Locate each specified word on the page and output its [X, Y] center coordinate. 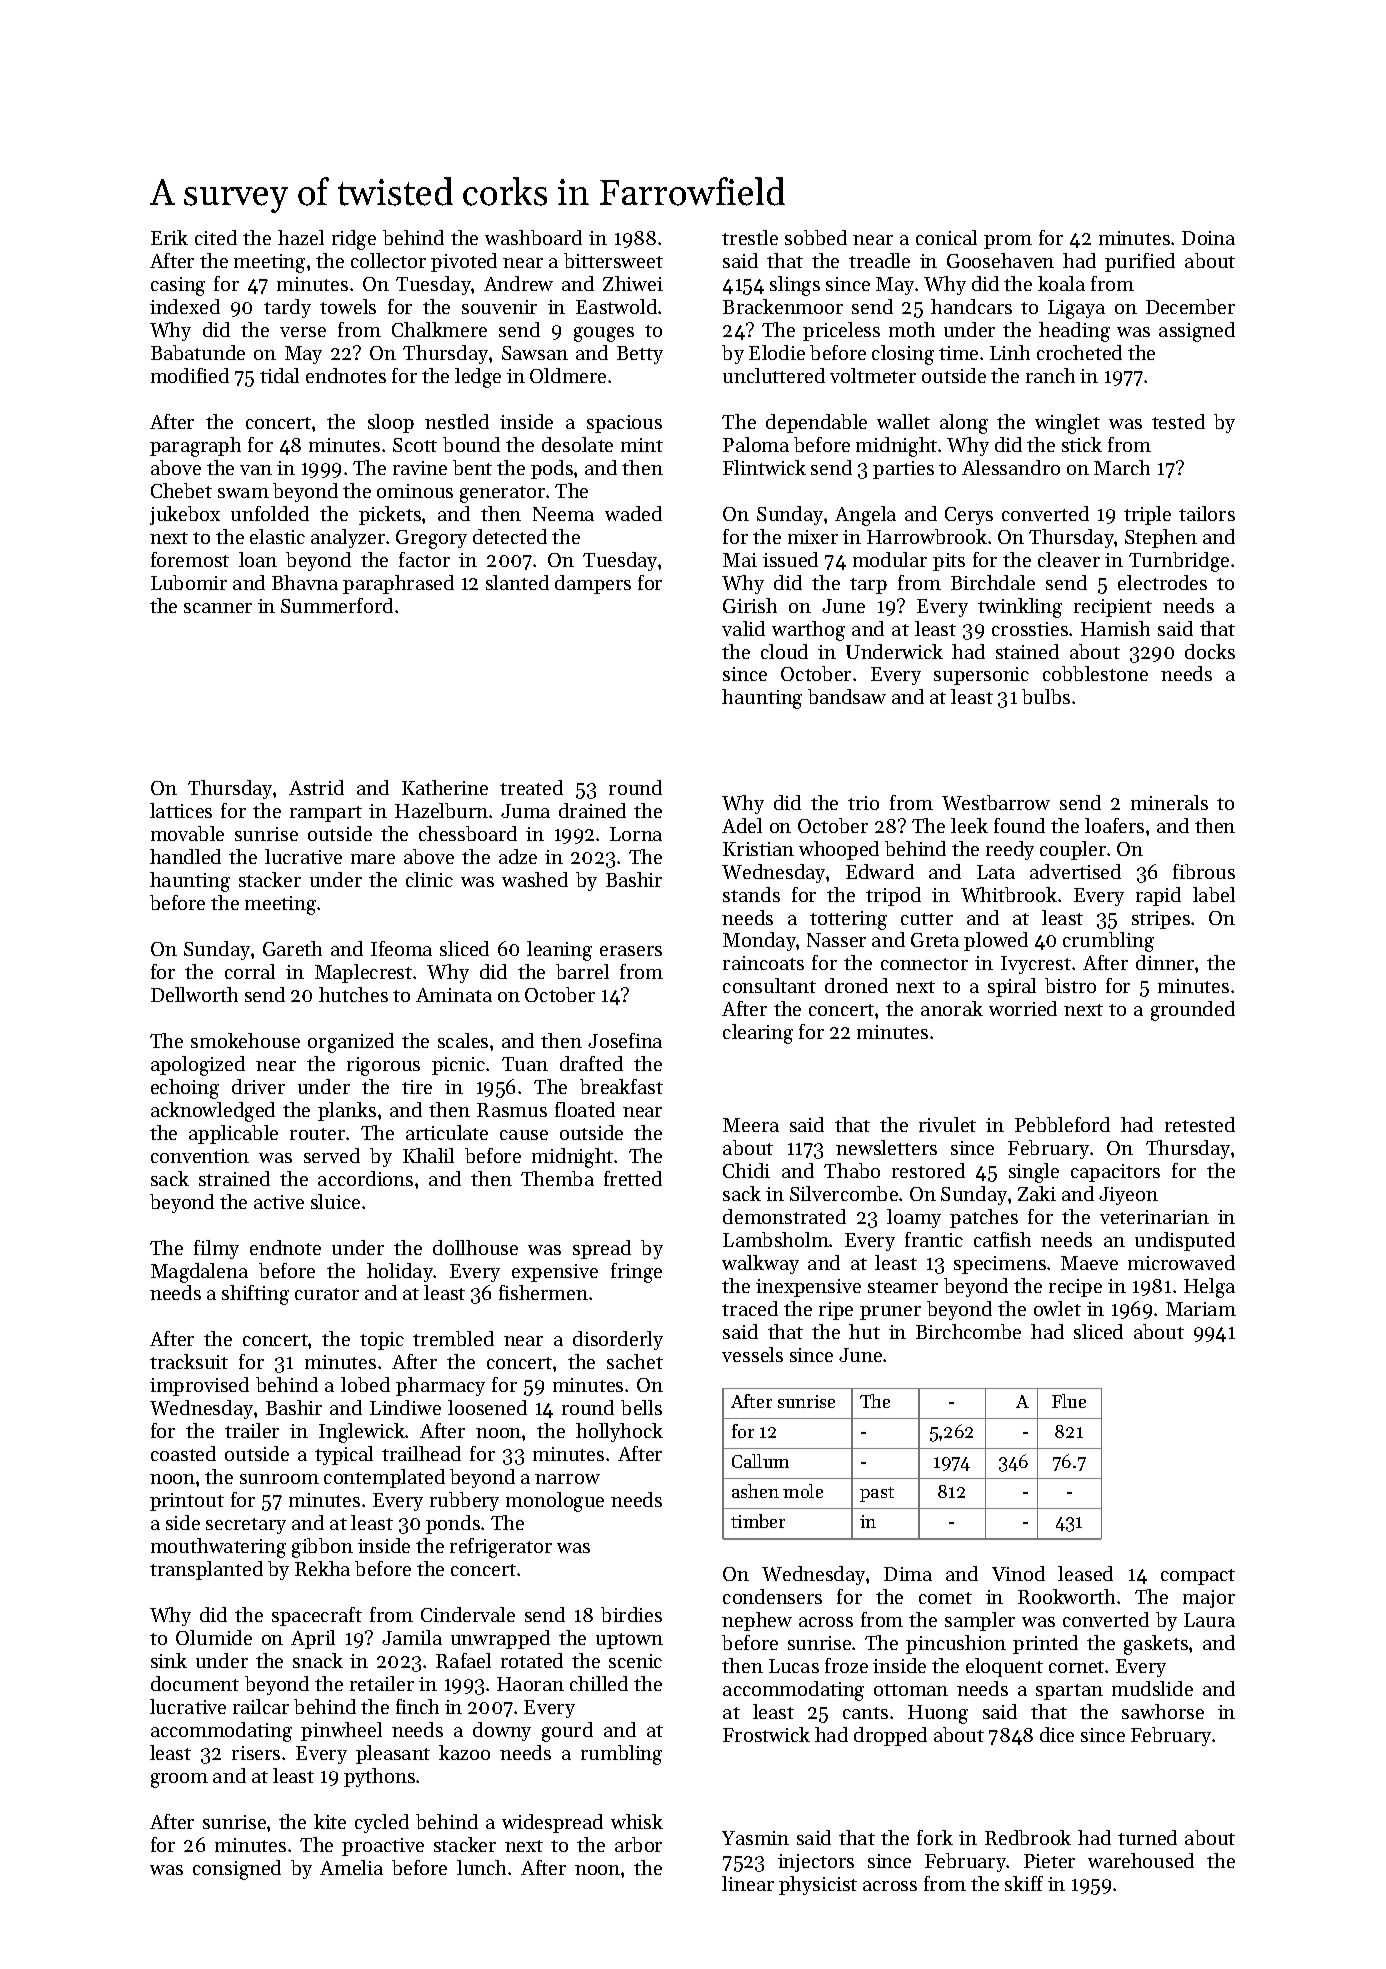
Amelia [351, 1867]
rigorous [383, 1066]
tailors [1207, 513]
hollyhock [619, 1432]
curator [327, 1294]
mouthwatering [218, 1548]
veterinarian [1154, 1217]
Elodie [777, 352]
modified [190, 375]
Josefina [625, 1040]
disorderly [618, 1340]
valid [743, 628]
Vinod [1018, 1573]
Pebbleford [1062, 1124]
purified [1140, 262]
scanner [218, 608]
